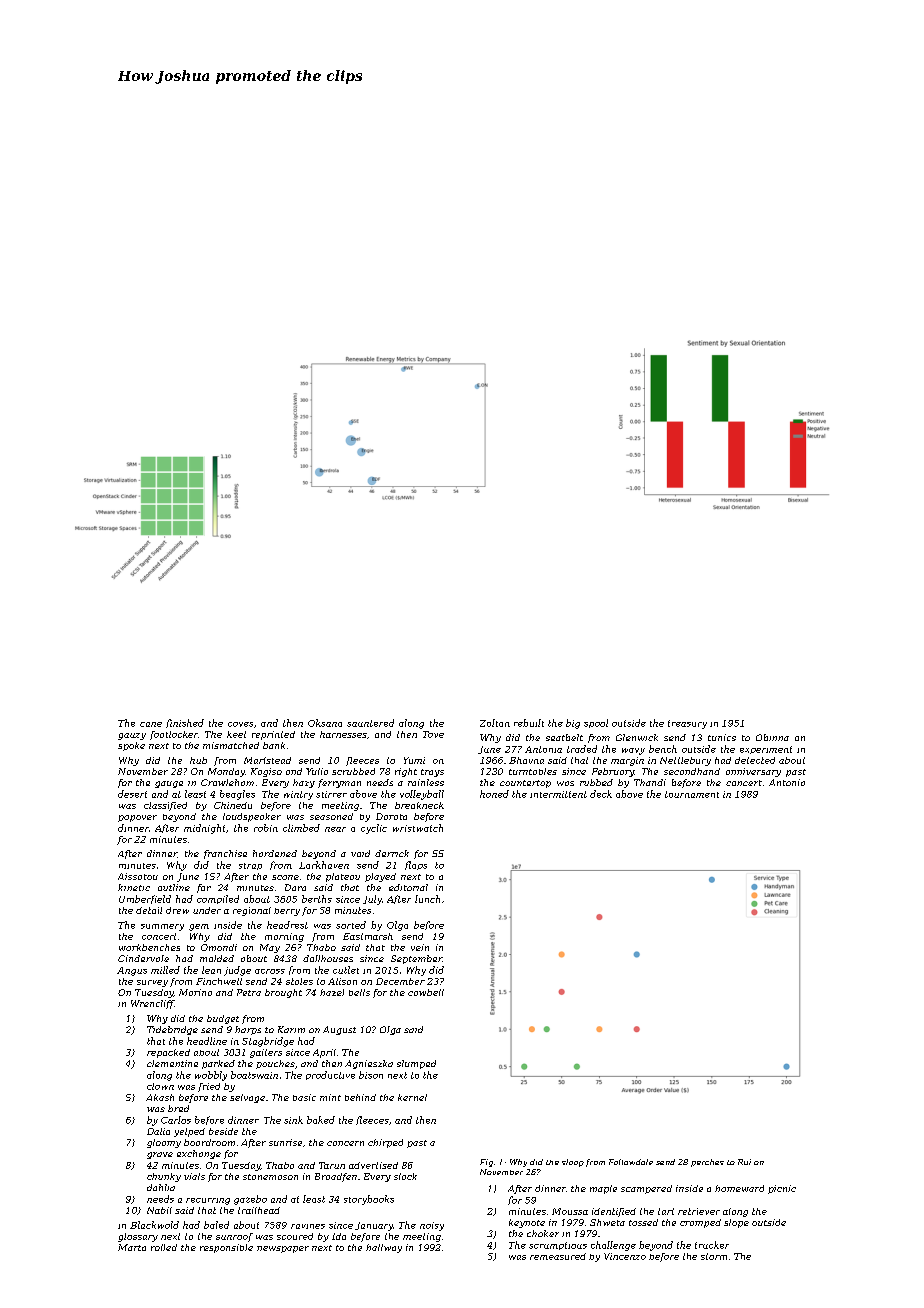 This screenshot has height=1308, width=924. Describe the element at coordinates (412, 1097) in the screenshot. I see `kernel` at that location.
